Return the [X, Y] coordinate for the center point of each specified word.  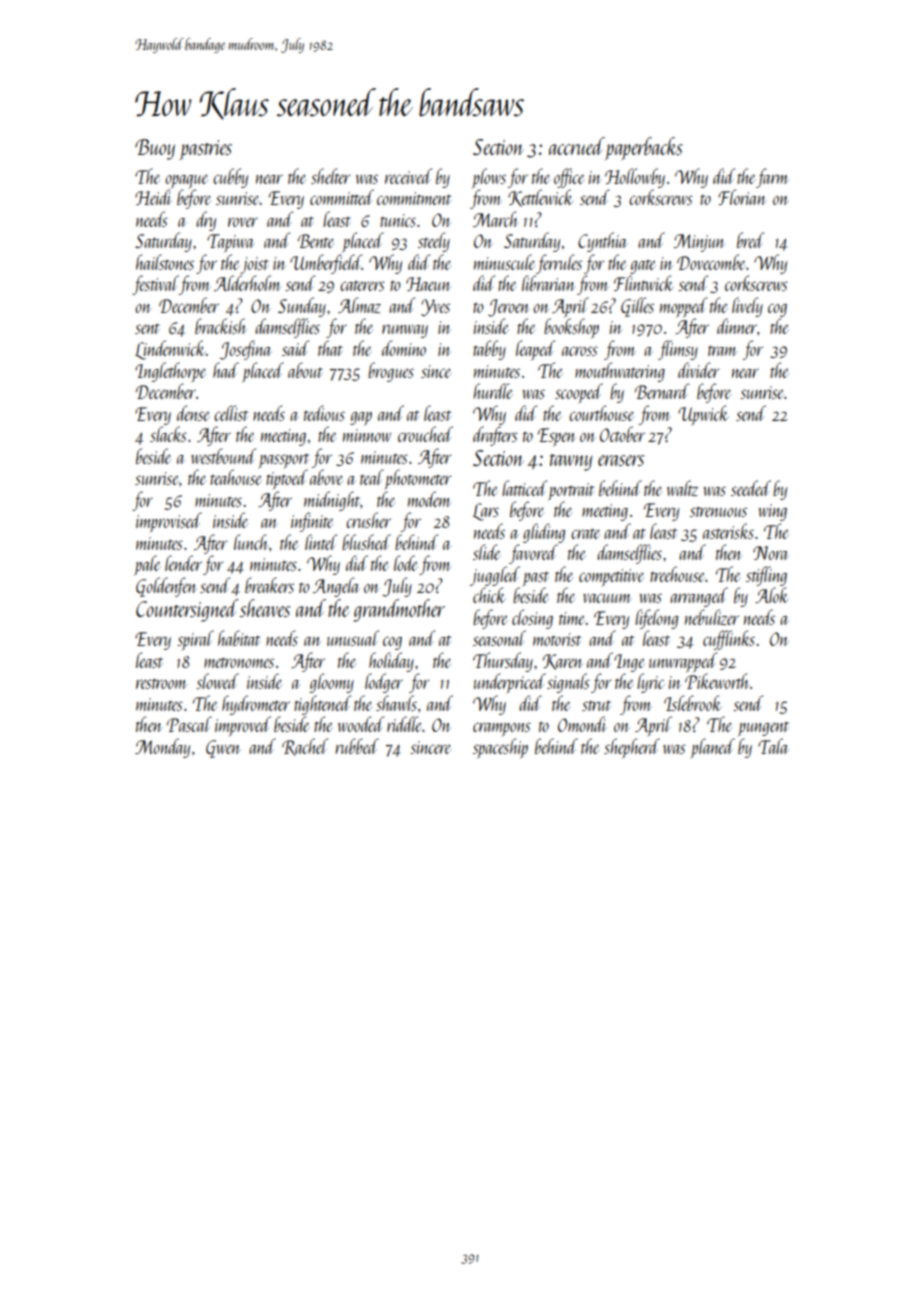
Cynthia [603, 242]
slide [487, 552]
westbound [223, 456]
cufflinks [729, 640]
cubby [230, 178]
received [408, 176]
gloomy [331, 683]
